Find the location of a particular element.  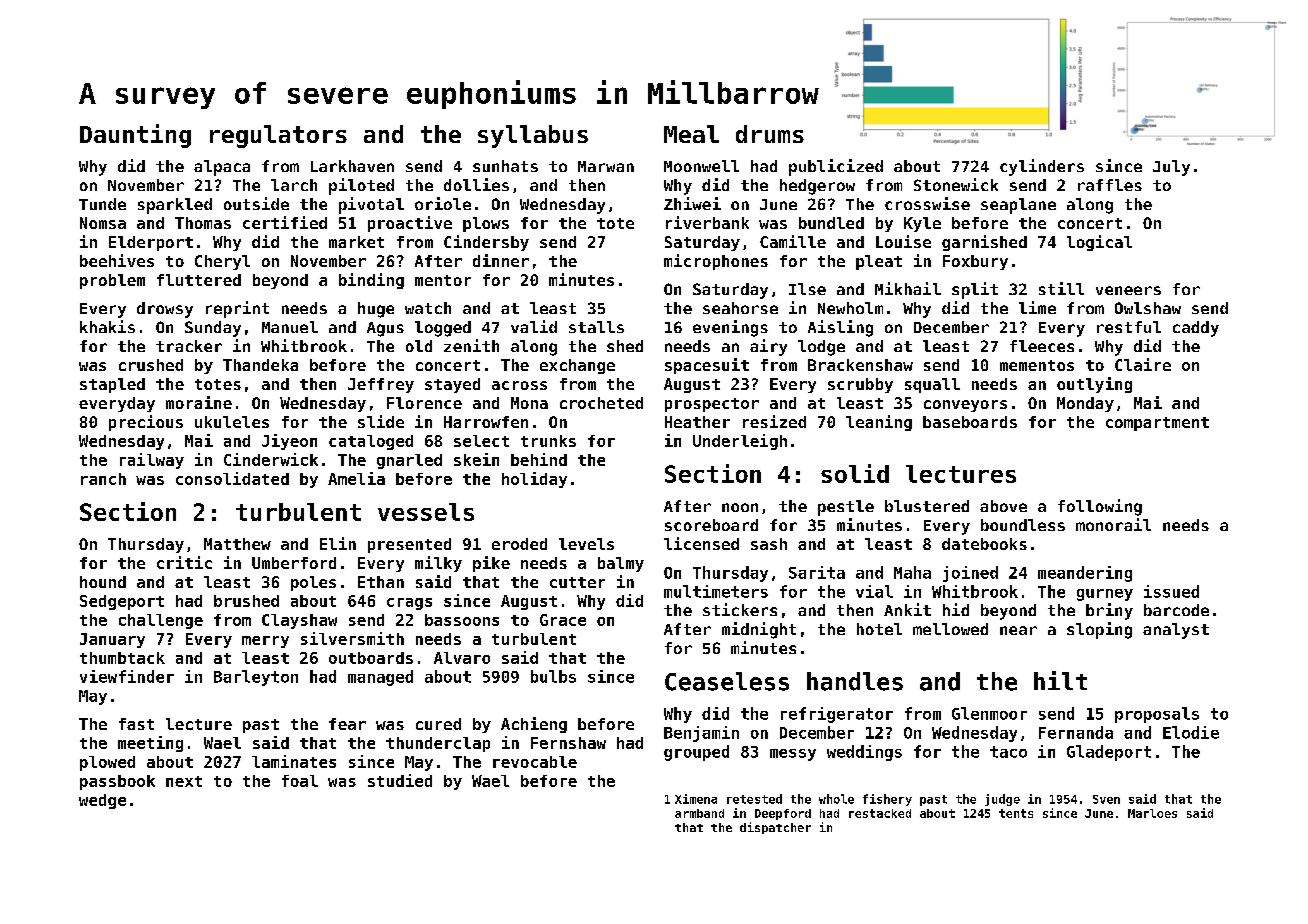

foal is located at coordinates (300, 781).
